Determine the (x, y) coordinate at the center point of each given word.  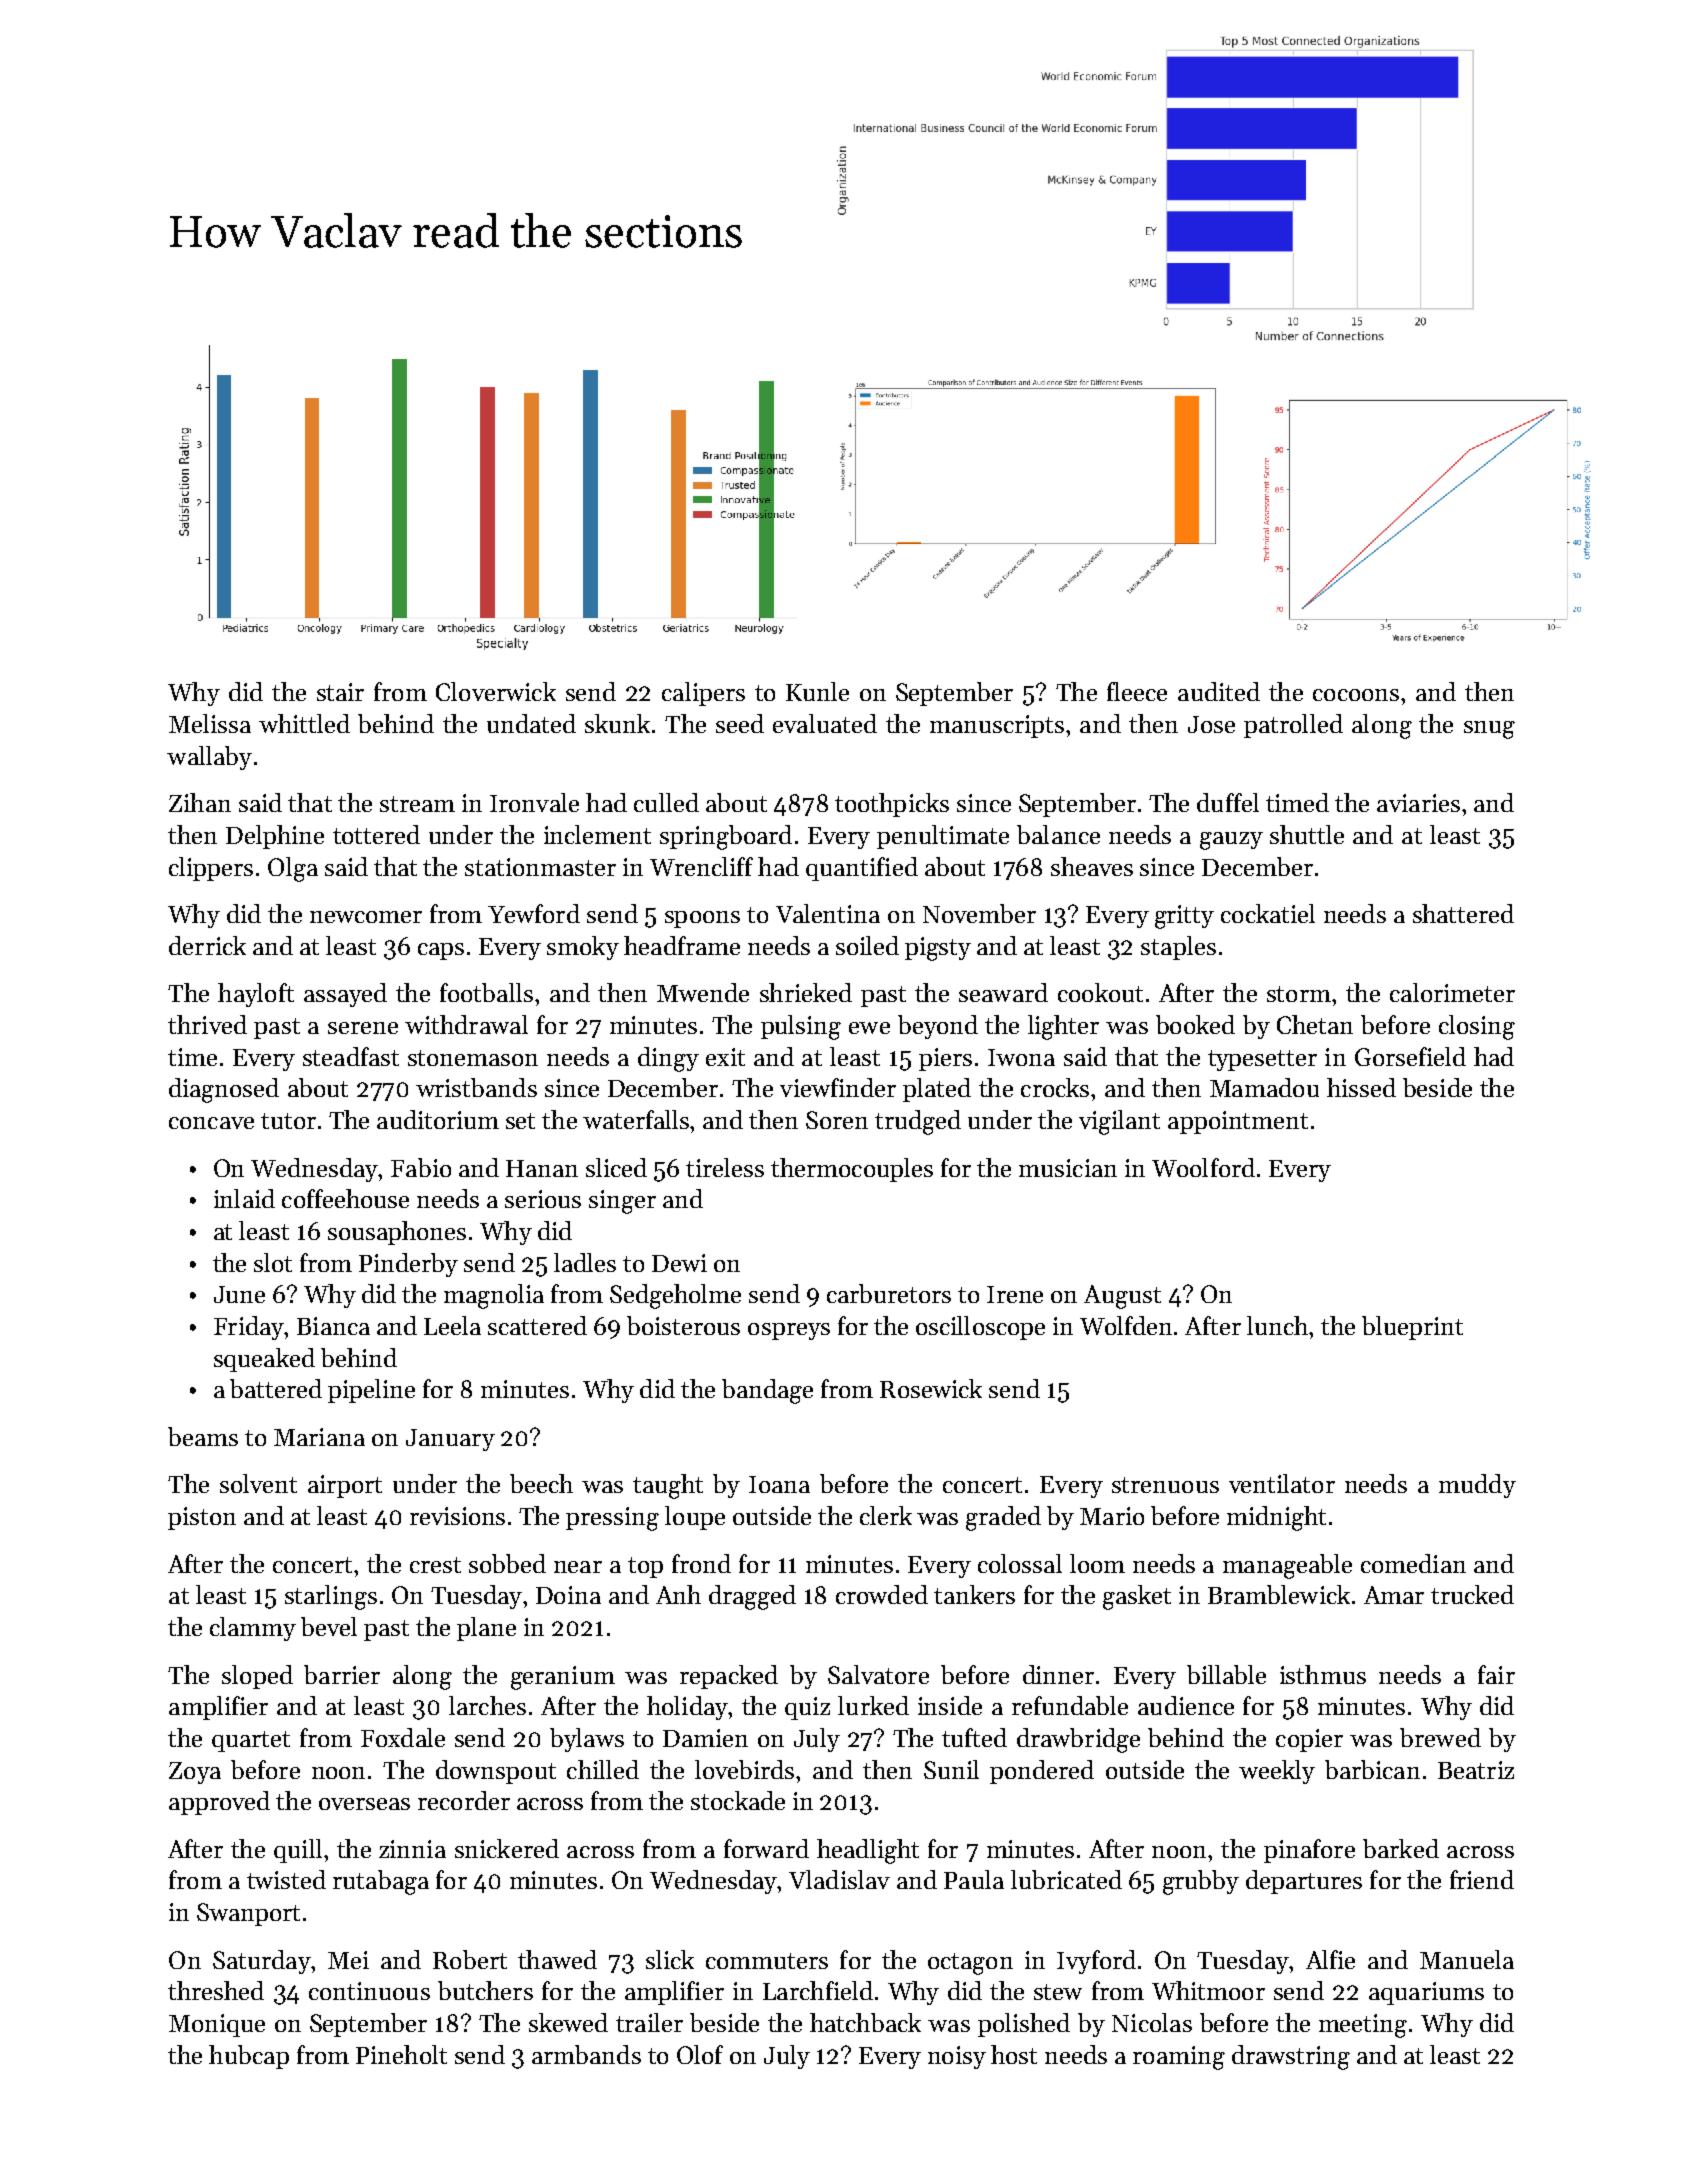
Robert (470, 1959)
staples (1178, 948)
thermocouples (852, 1170)
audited (1219, 691)
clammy (253, 1629)
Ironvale (534, 802)
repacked (729, 1677)
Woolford (1203, 1167)
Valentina (828, 913)
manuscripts (997, 726)
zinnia (412, 1849)
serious (543, 1199)
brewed (1440, 1737)
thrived (207, 1024)
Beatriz (1476, 1770)
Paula (974, 1879)
